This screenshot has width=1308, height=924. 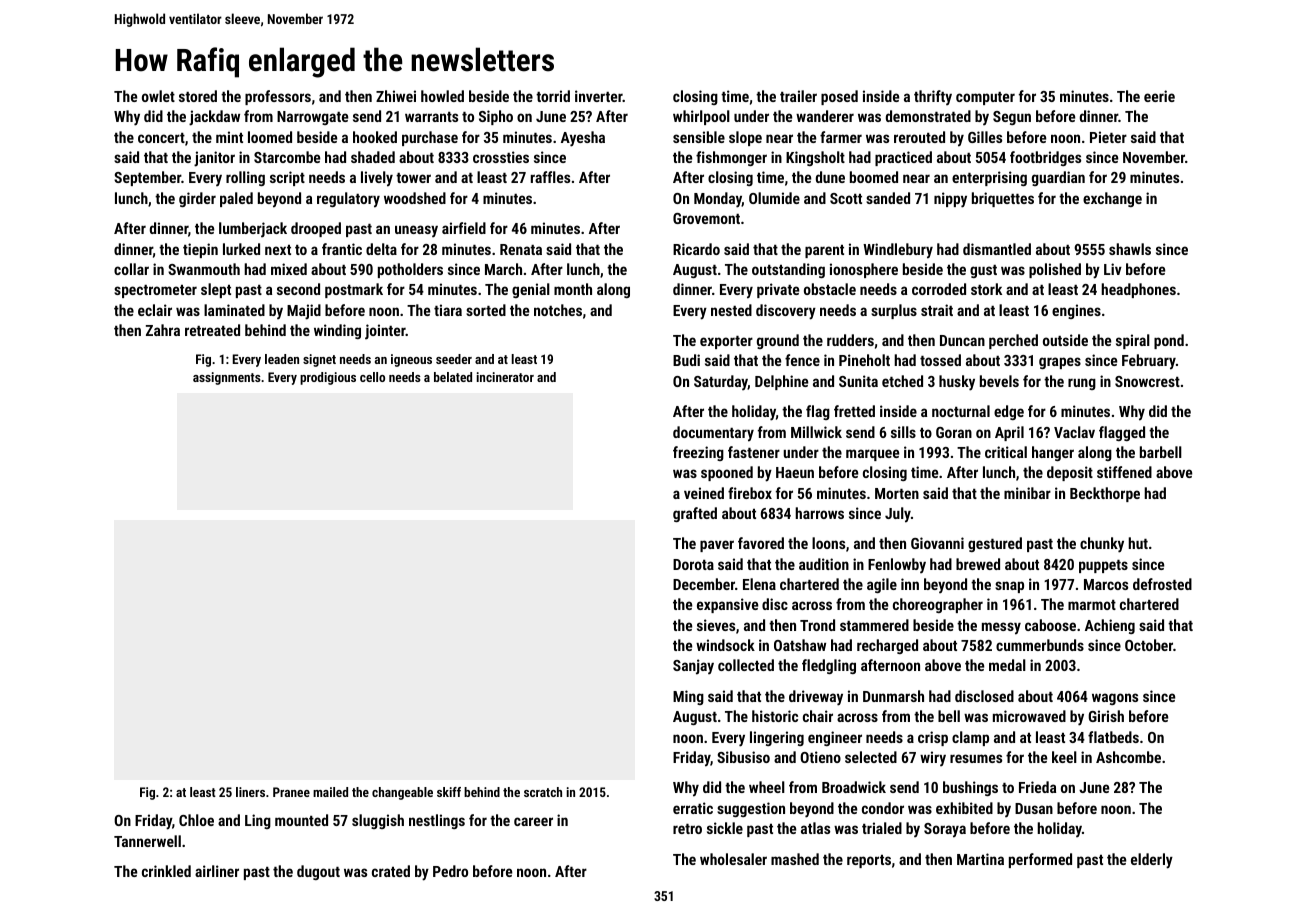 I want to click on torrid, so click(x=553, y=96).
